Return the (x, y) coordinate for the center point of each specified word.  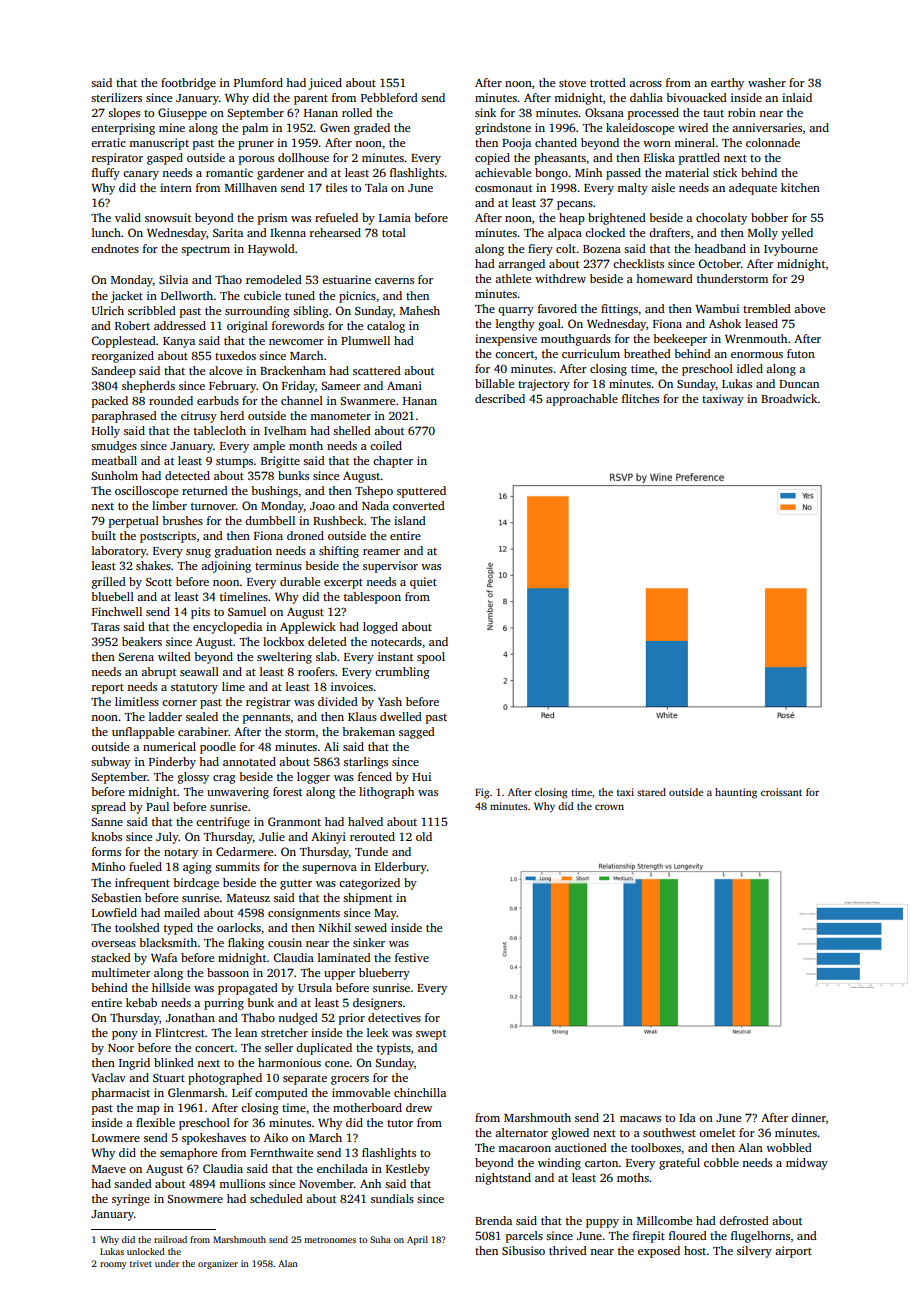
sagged (417, 733)
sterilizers (116, 97)
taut (713, 113)
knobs (106, 836)
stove (572, 83)
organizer (218, 1264)
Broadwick (789, 398)
